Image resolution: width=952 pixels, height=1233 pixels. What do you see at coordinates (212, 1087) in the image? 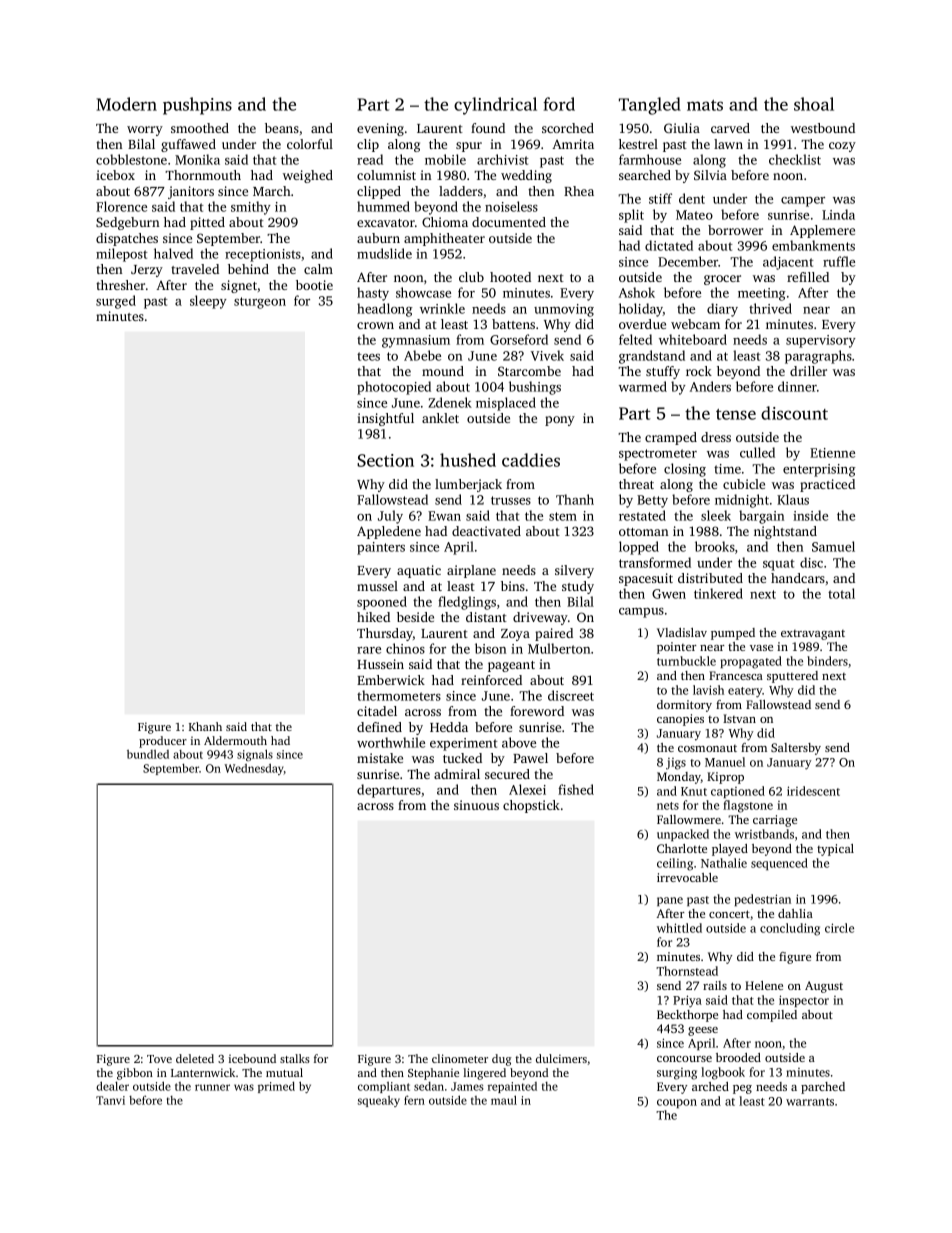
I see `runner` at bounding box center [212, 1087].
